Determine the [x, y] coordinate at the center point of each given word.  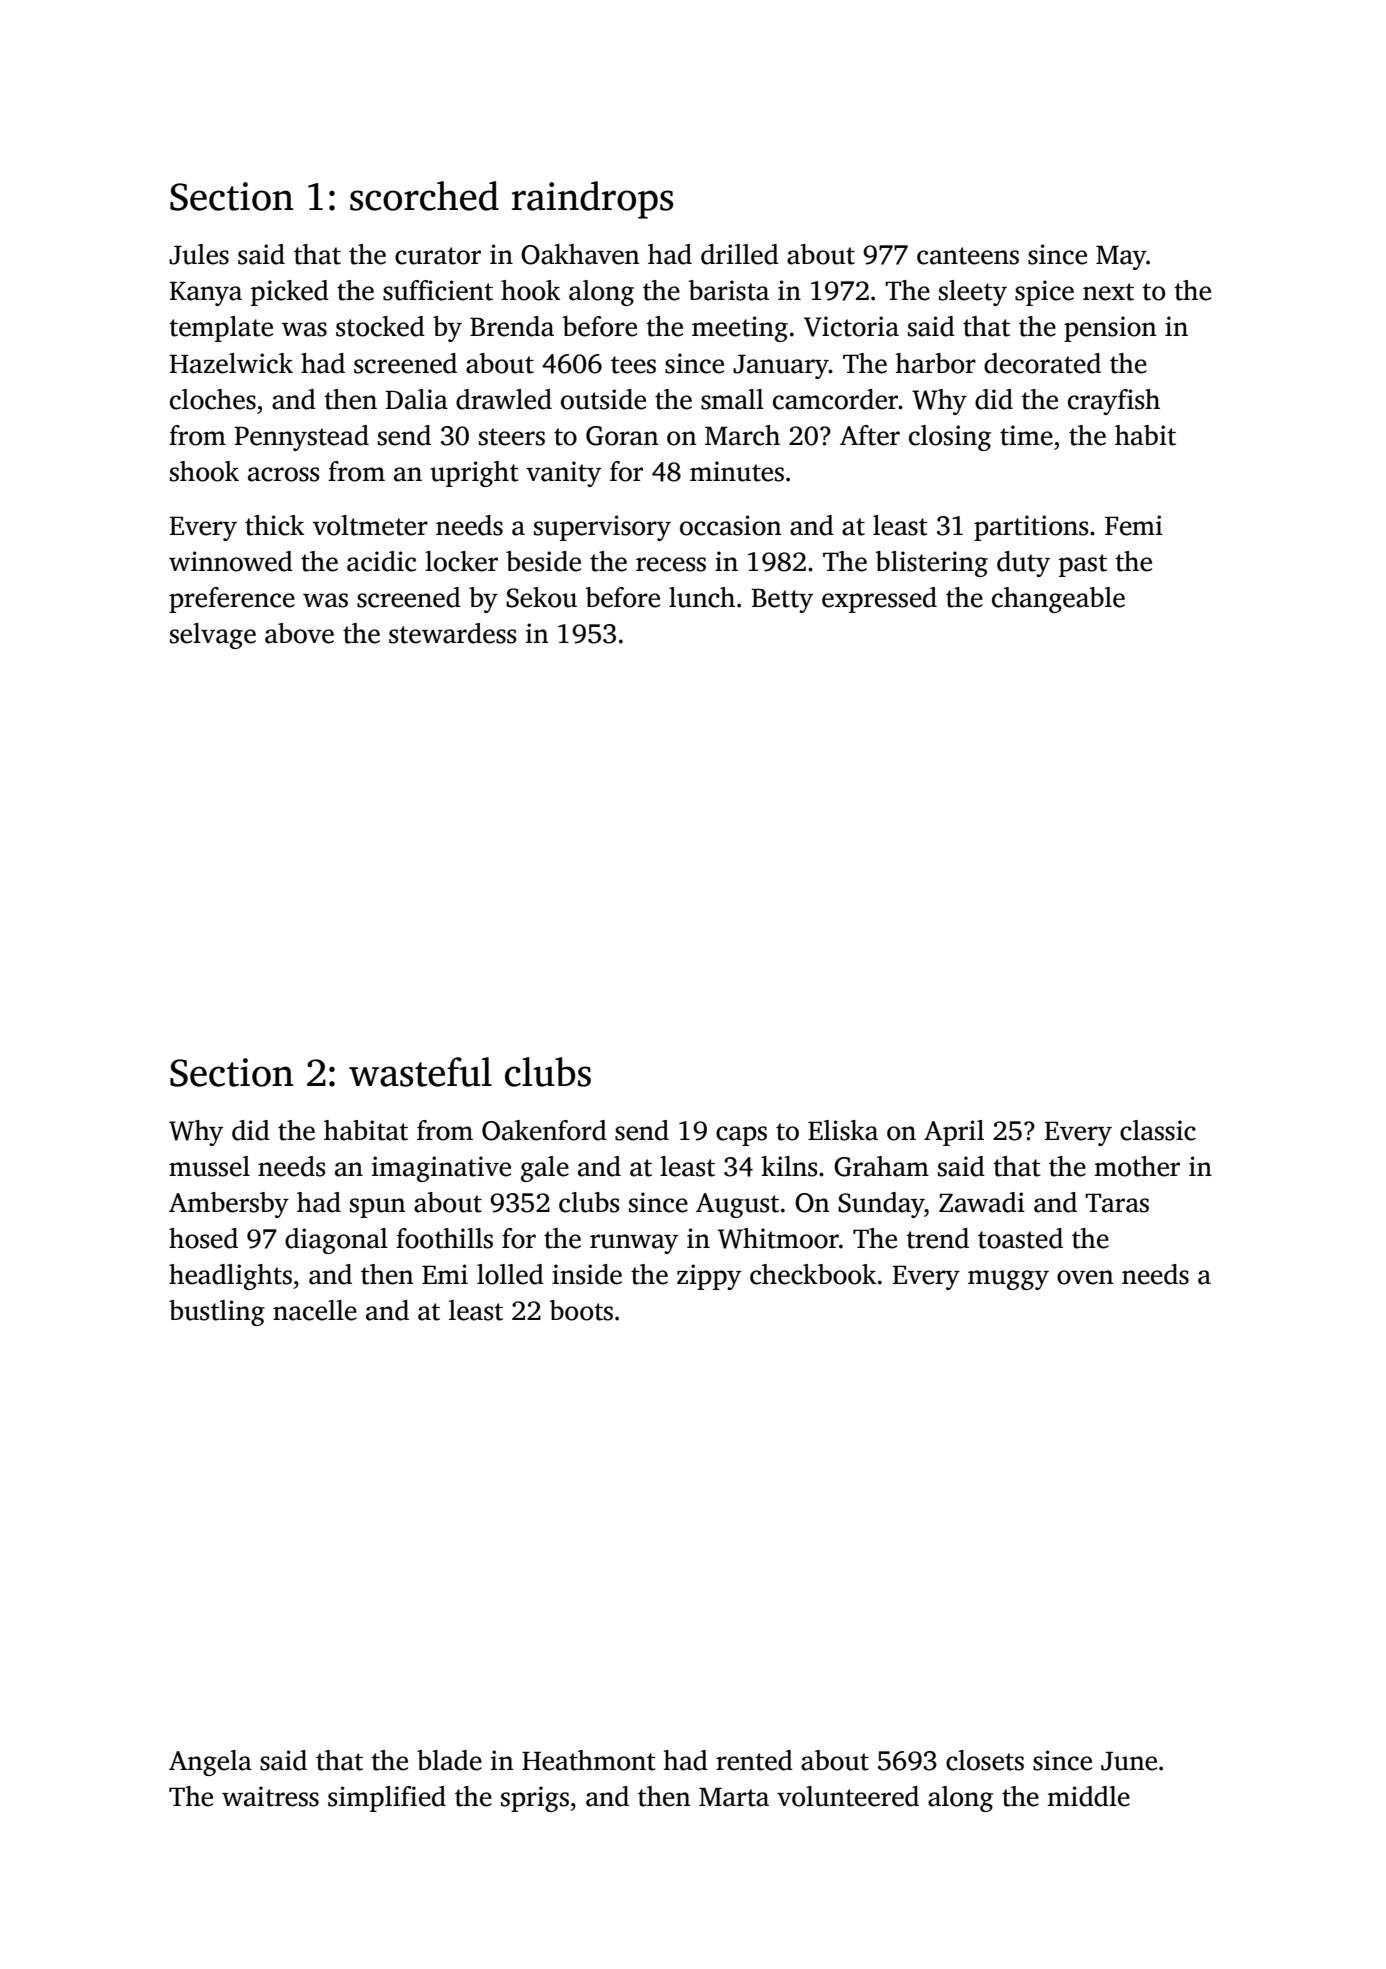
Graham [881, 1166]
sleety [973, 293]
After [870, 435]
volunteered [848, 1796]
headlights [230, 1277]
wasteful [420, 1072]
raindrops [592, 200]
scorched [424, 196]
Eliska [843, 1130]
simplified [387, 1799]
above [299, 633]
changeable [1058, 600]
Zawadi [982, 1202]
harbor [935, 363]
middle [1089, 1796]
